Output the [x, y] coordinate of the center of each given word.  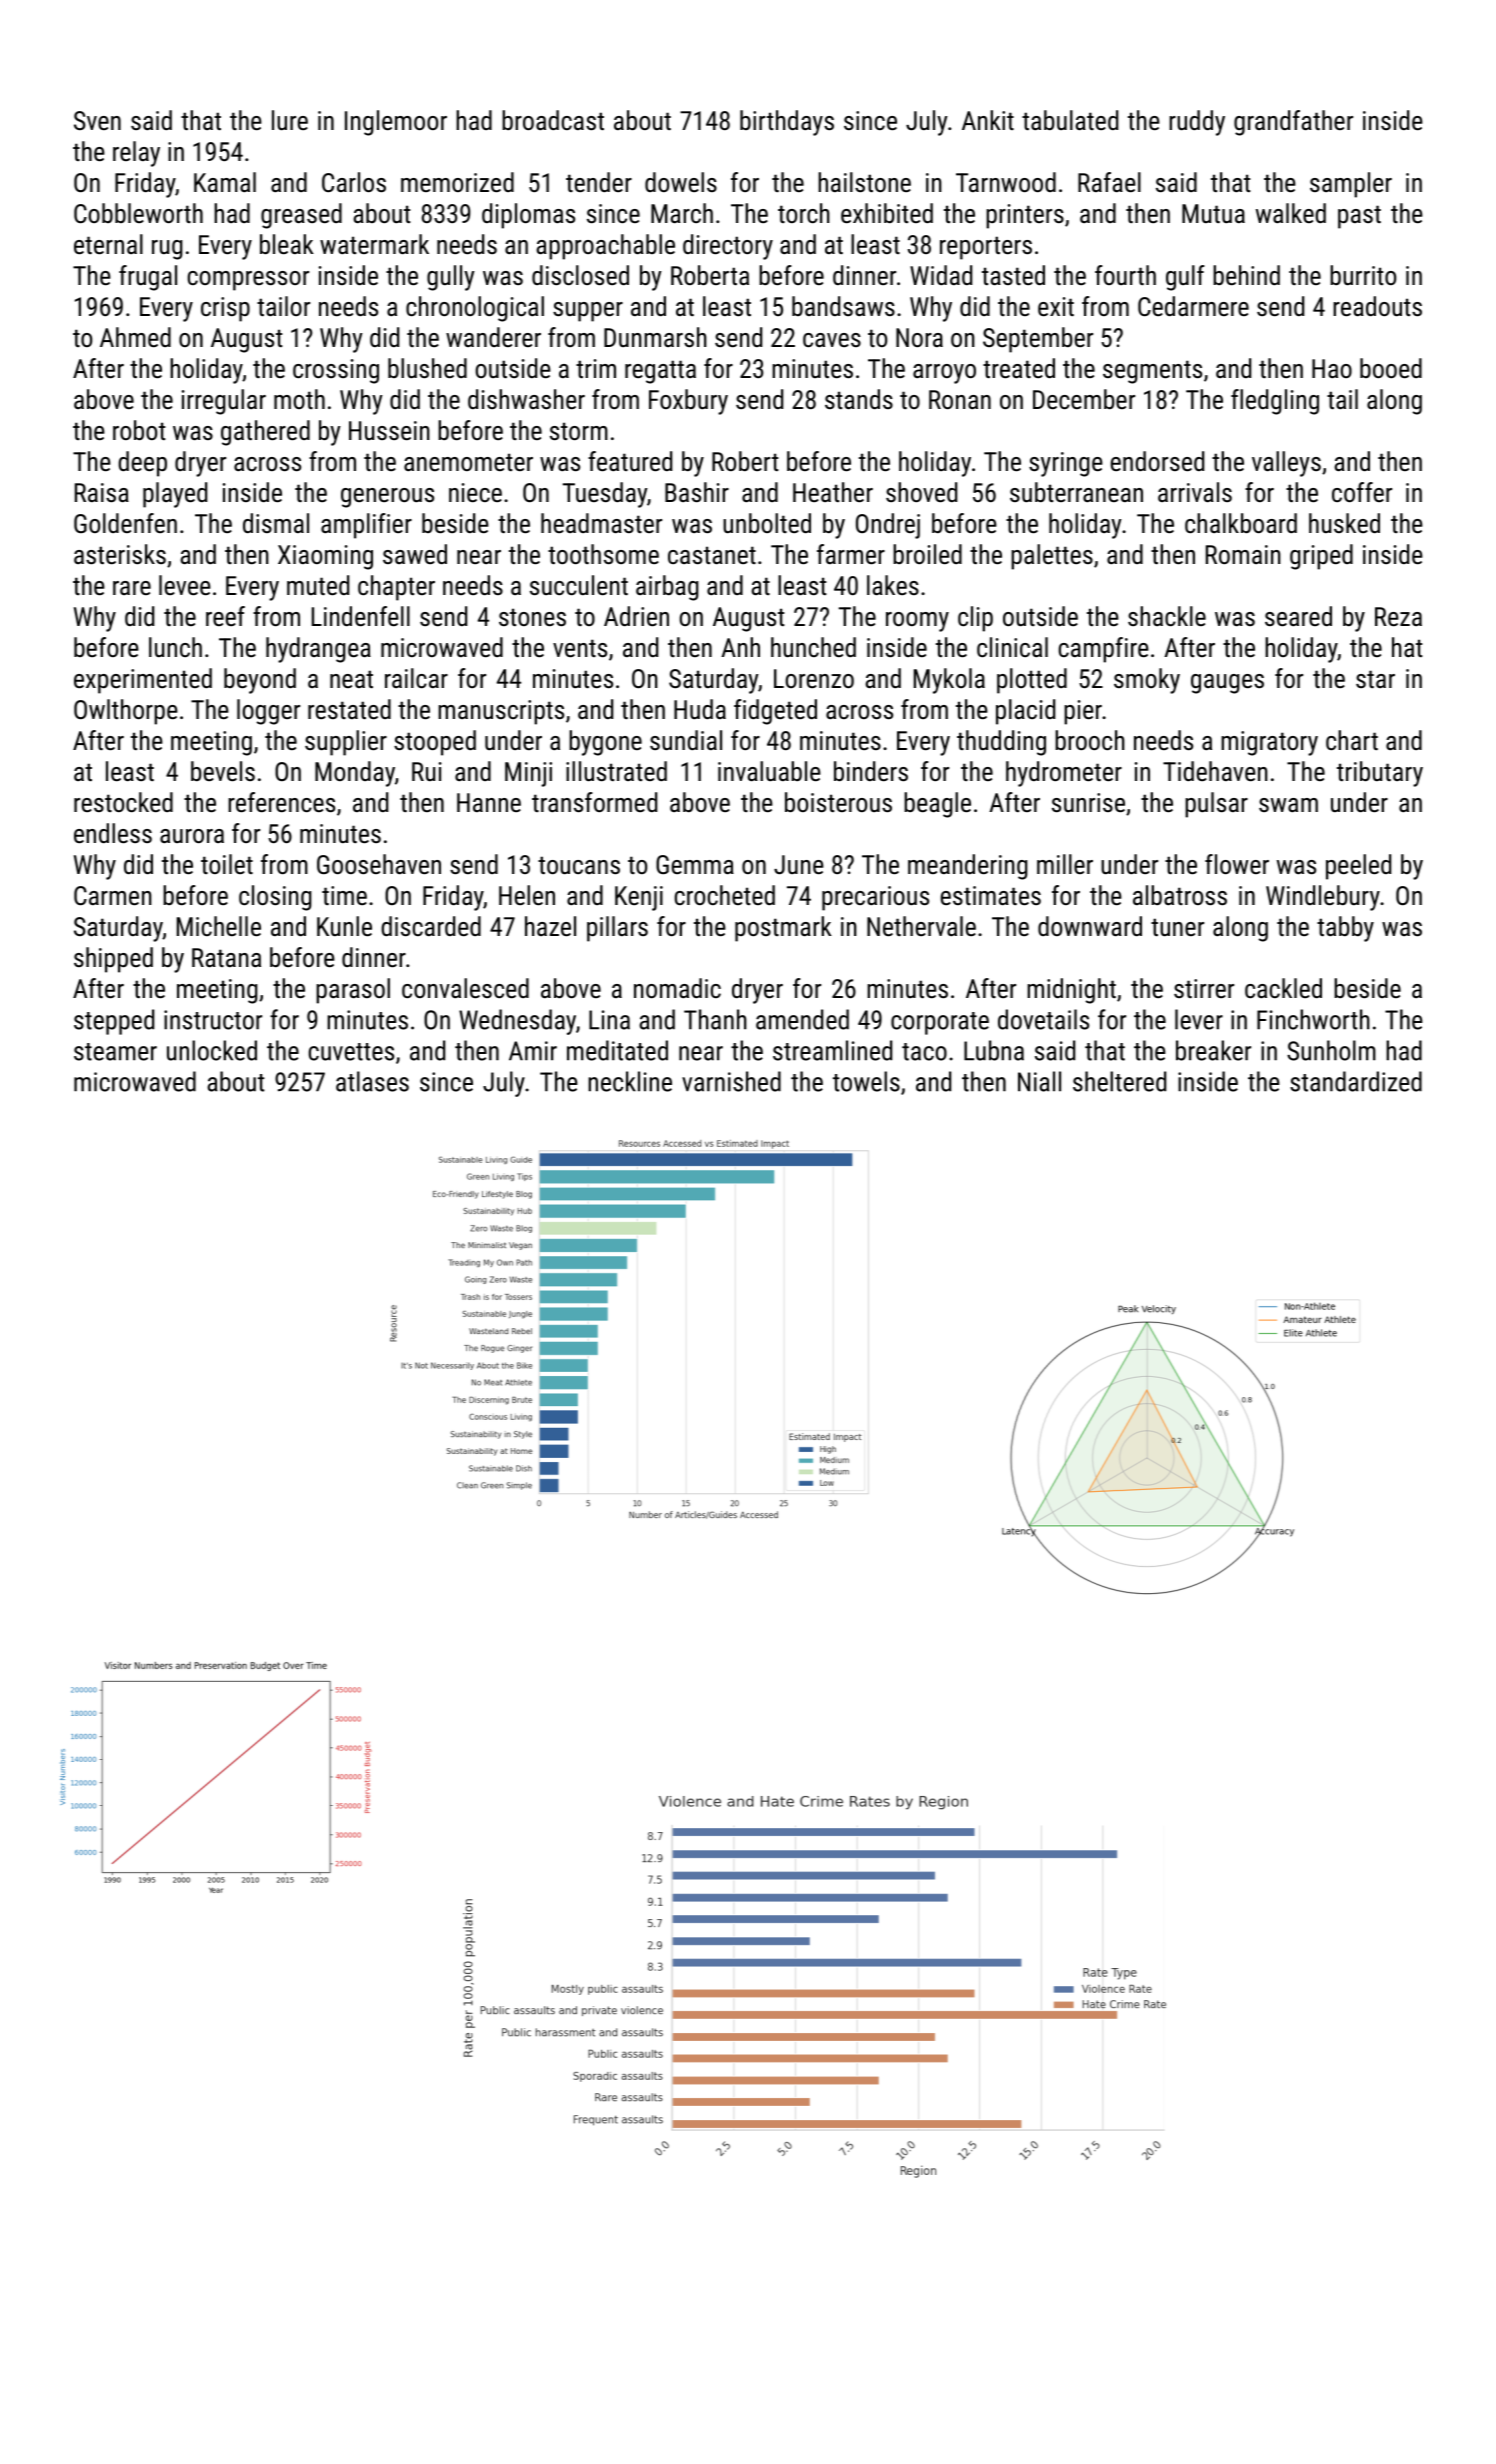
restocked [123, 802]
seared [1298, 616]
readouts [1377, 306]
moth [299, 399]
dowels [681, 182]
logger [268, 712]
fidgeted [775, 712]
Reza [1398, 616]
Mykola [949, 681]
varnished [731, 1081]
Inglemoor [396, 123]
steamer [115, 1052]
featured [630, 461]
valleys [1286, 464]
